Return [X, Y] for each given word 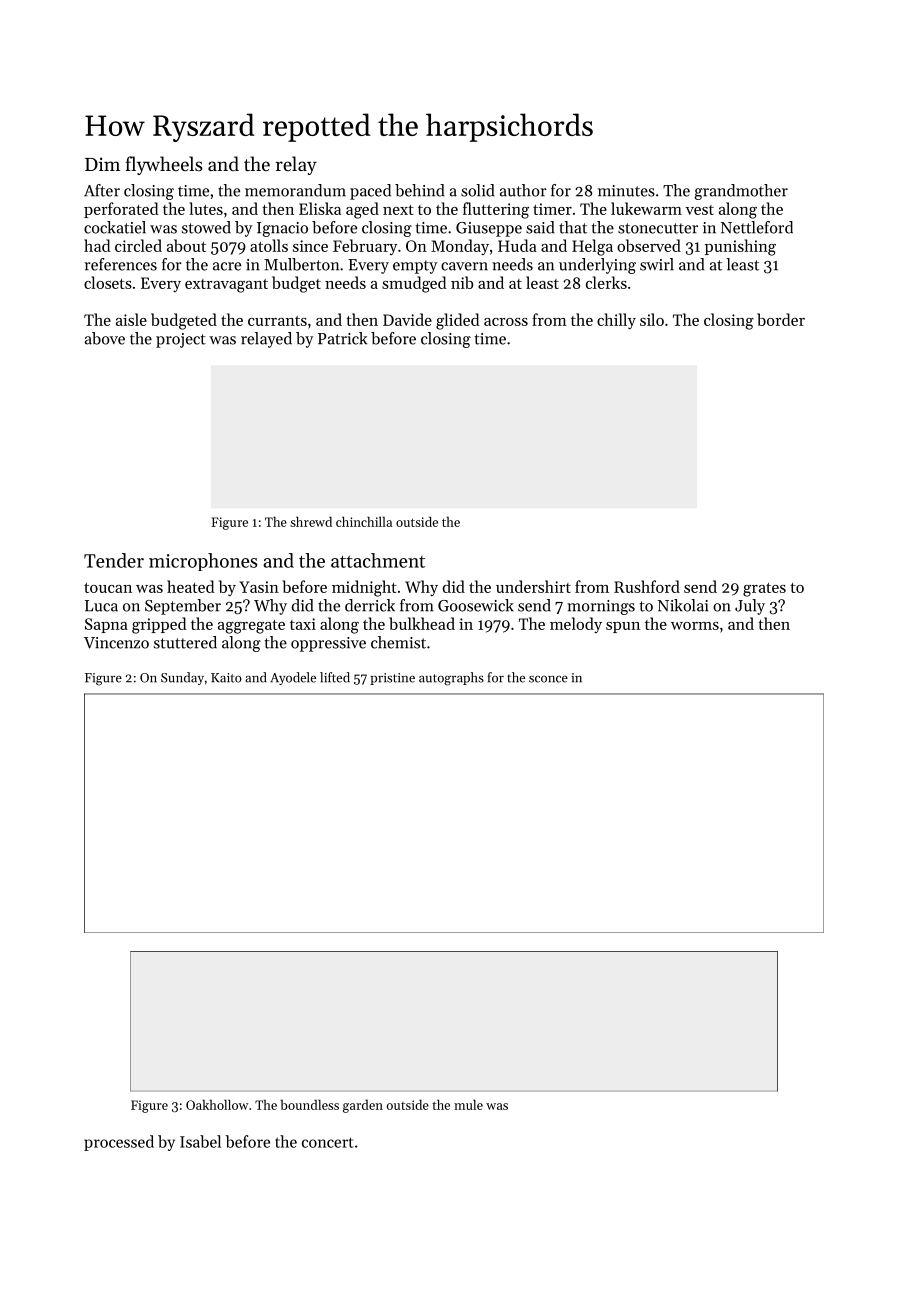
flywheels [164, 165]
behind [420, 190]
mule [468, 1104]
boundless [310, 1104]
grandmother [741, 192]
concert [328, 1142]
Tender [114, 560]
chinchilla [364, 521]
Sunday [182, 678]
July [750, 607]
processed [119, 1143]
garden [363, 1106]
